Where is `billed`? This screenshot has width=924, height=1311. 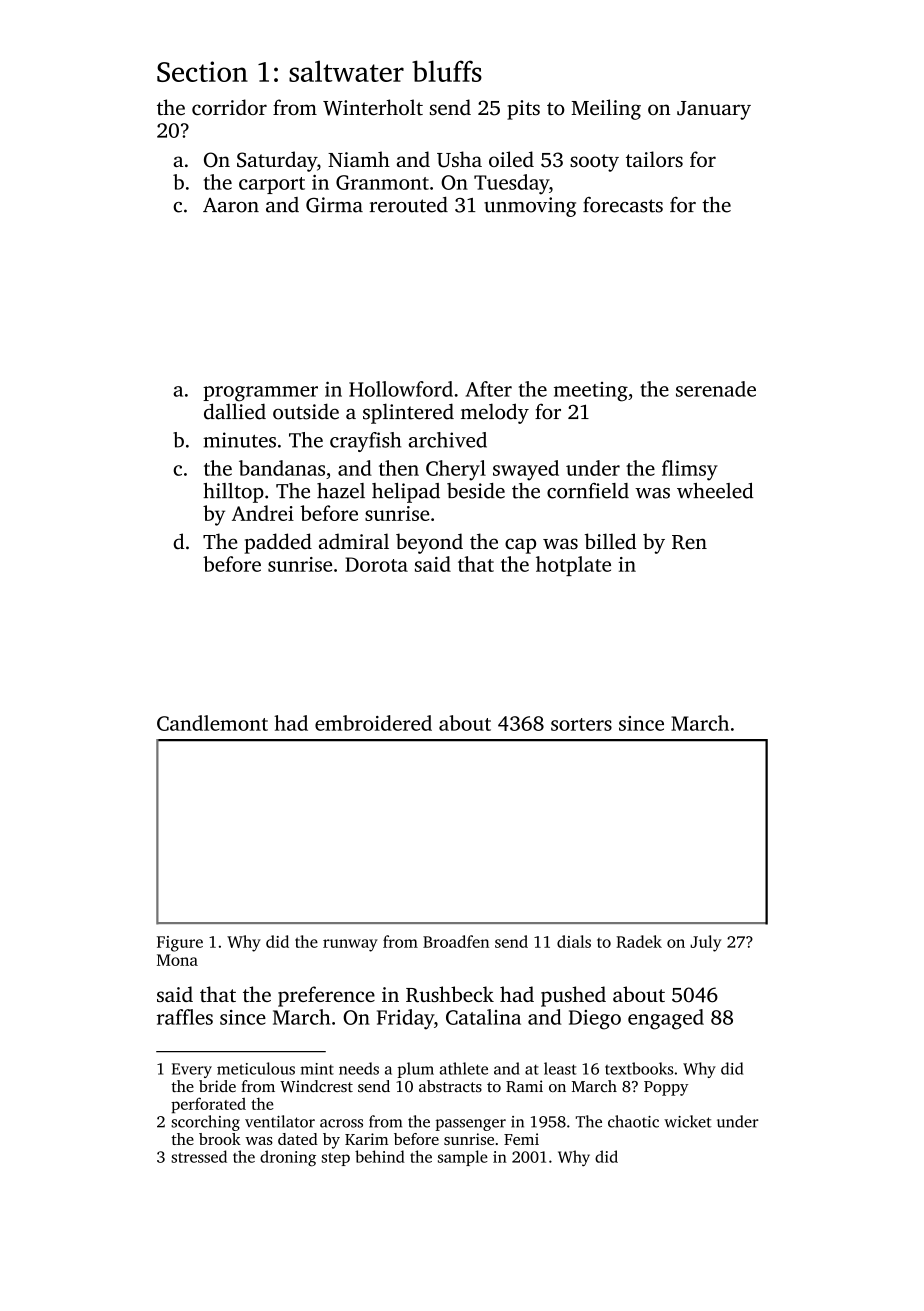
billed is located at coordinates (610, 541).
